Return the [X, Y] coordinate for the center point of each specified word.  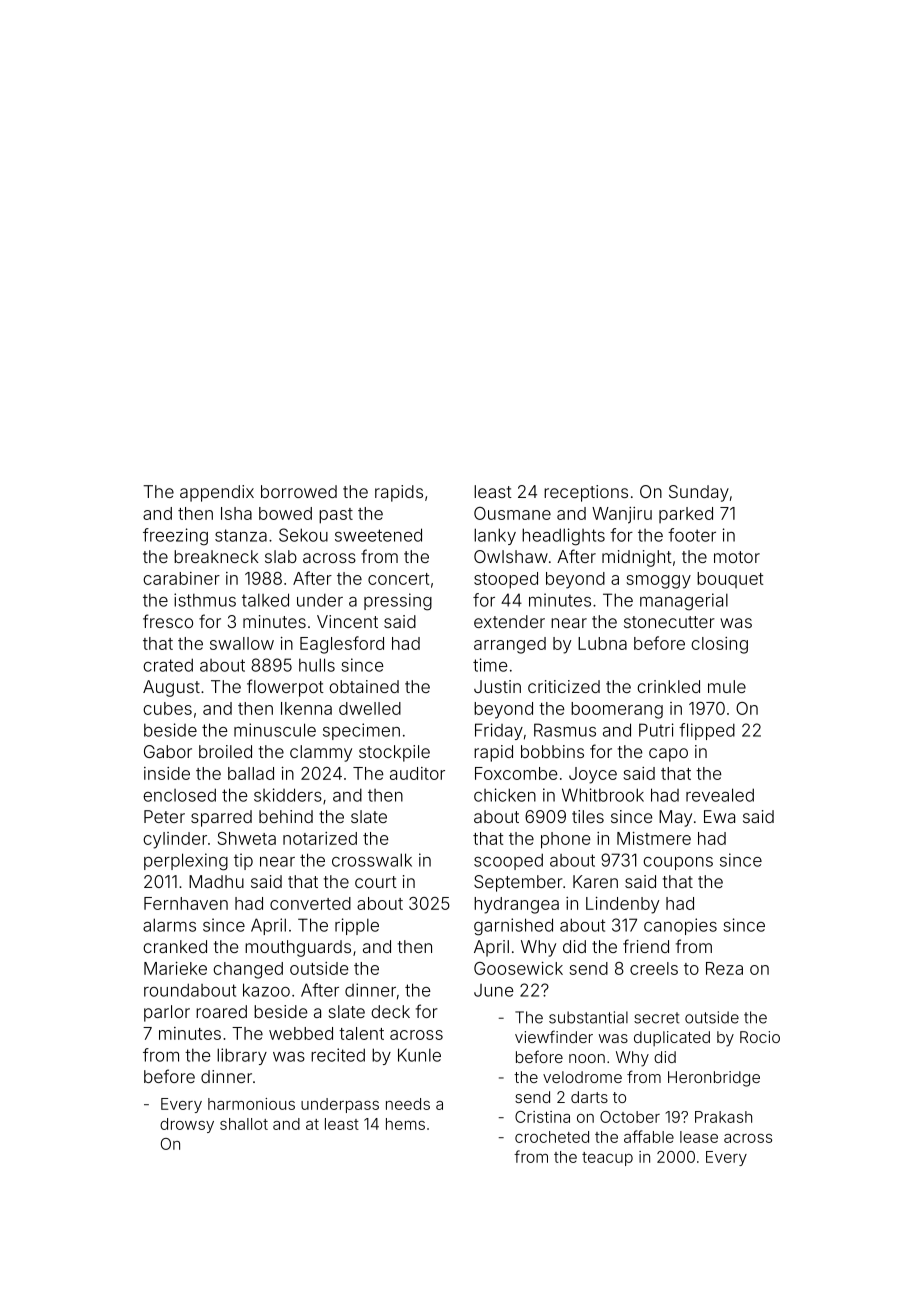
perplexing [186, 862]
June [494, 990]
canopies [680, 926]
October [630, 1117]
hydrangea [516, 905]
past [336, 516]
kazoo [266, 990]
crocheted [552, 1137]
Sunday [699, 493]
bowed [285, 513]
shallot [244, 1124]
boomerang [617, 710]
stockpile [394, 753]
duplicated [672, 1038]
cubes [167, 708]
